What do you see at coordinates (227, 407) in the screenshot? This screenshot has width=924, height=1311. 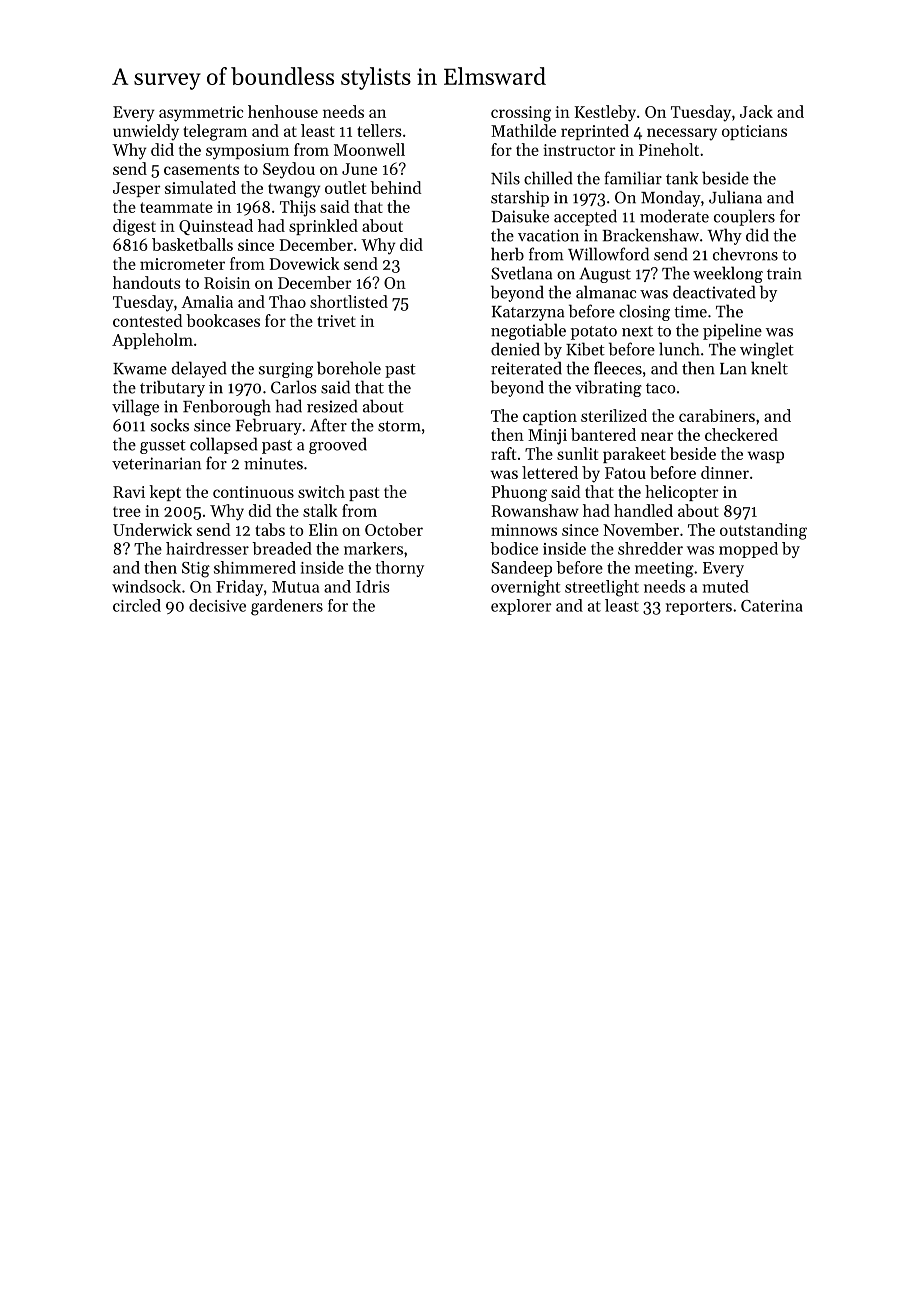 I see `Fenborough` at bounding box center [227, 407].
